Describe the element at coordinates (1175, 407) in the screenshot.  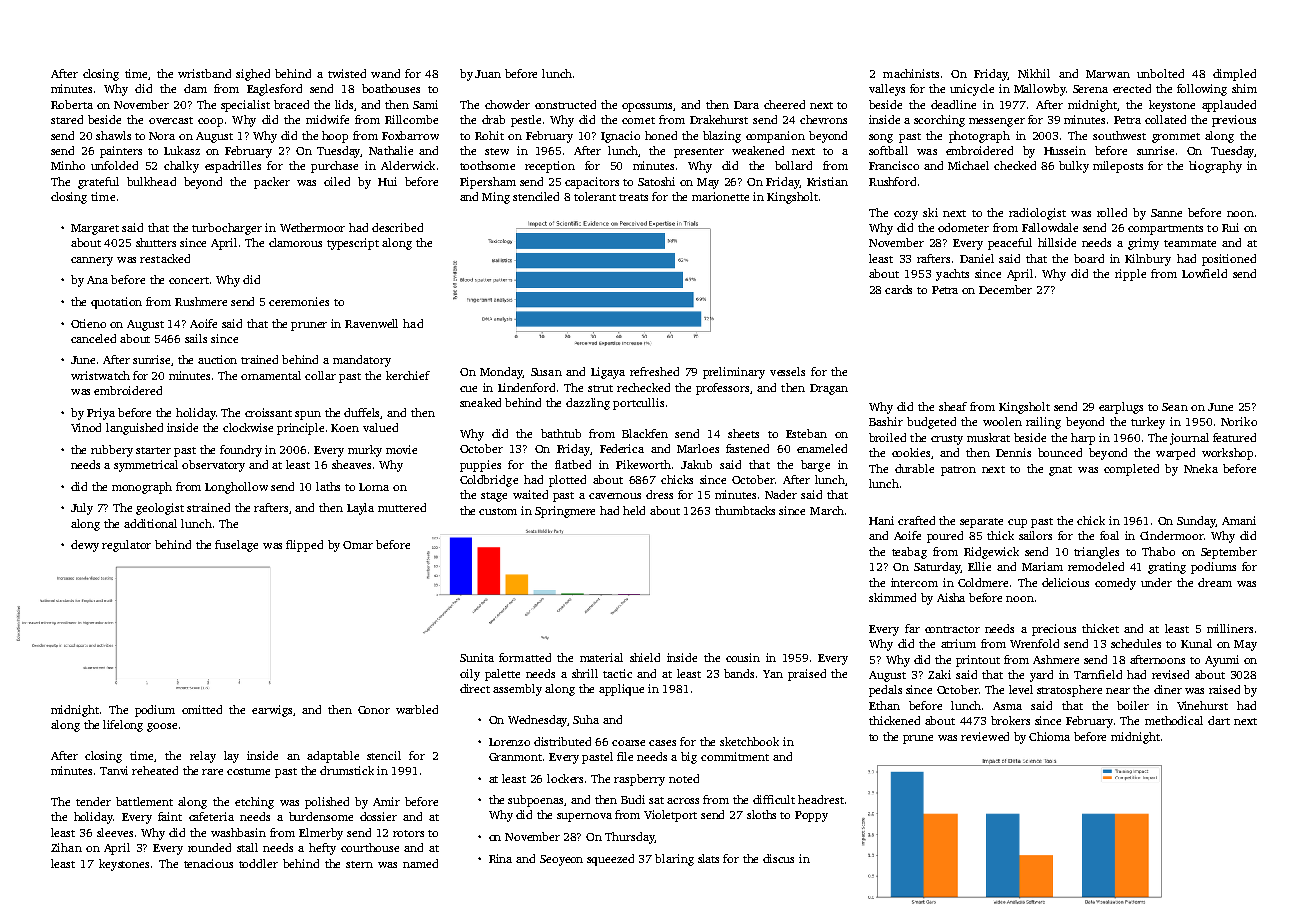
I see `Sean` at that location.
